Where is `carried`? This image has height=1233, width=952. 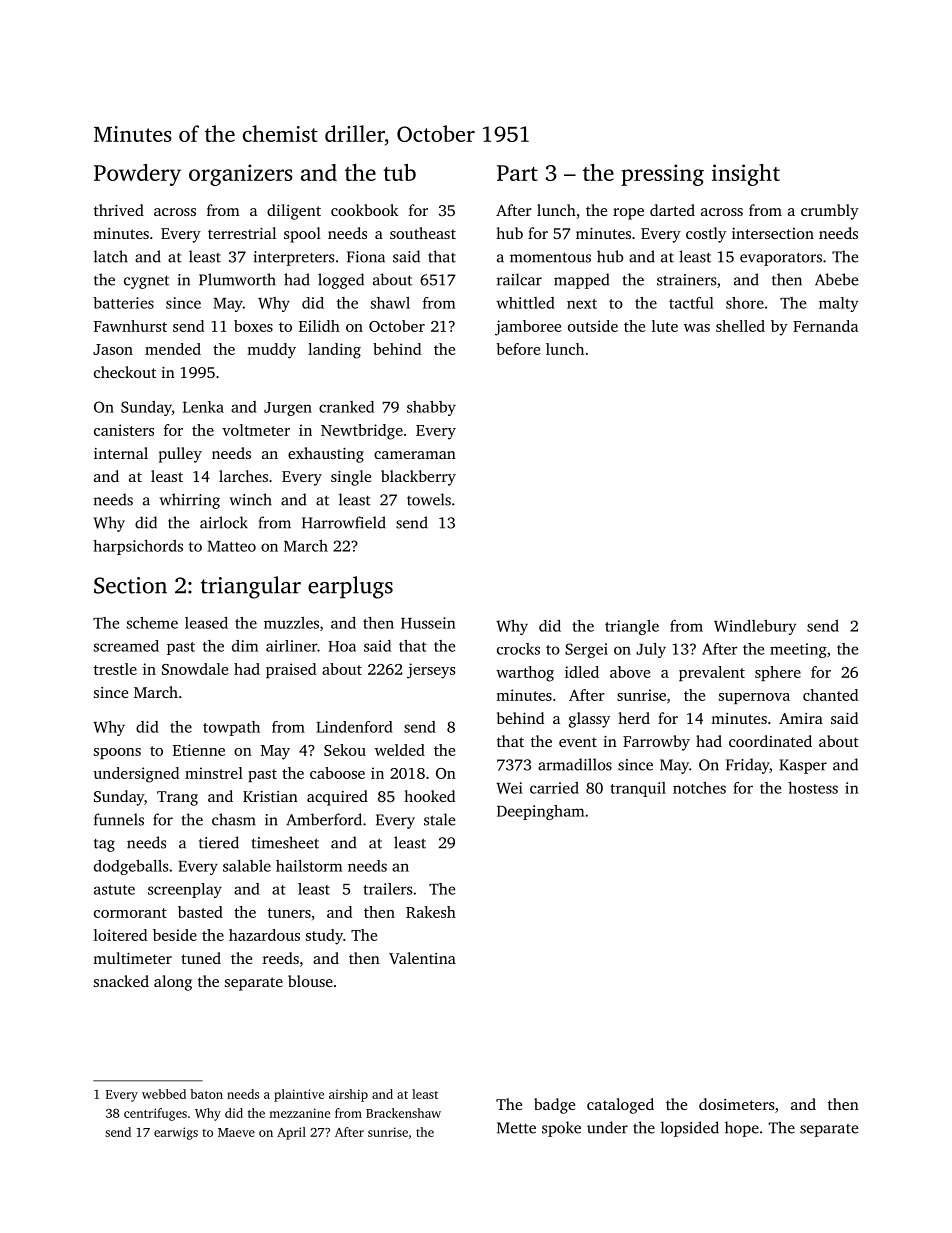
carried is located at coordinates (554, 788).
